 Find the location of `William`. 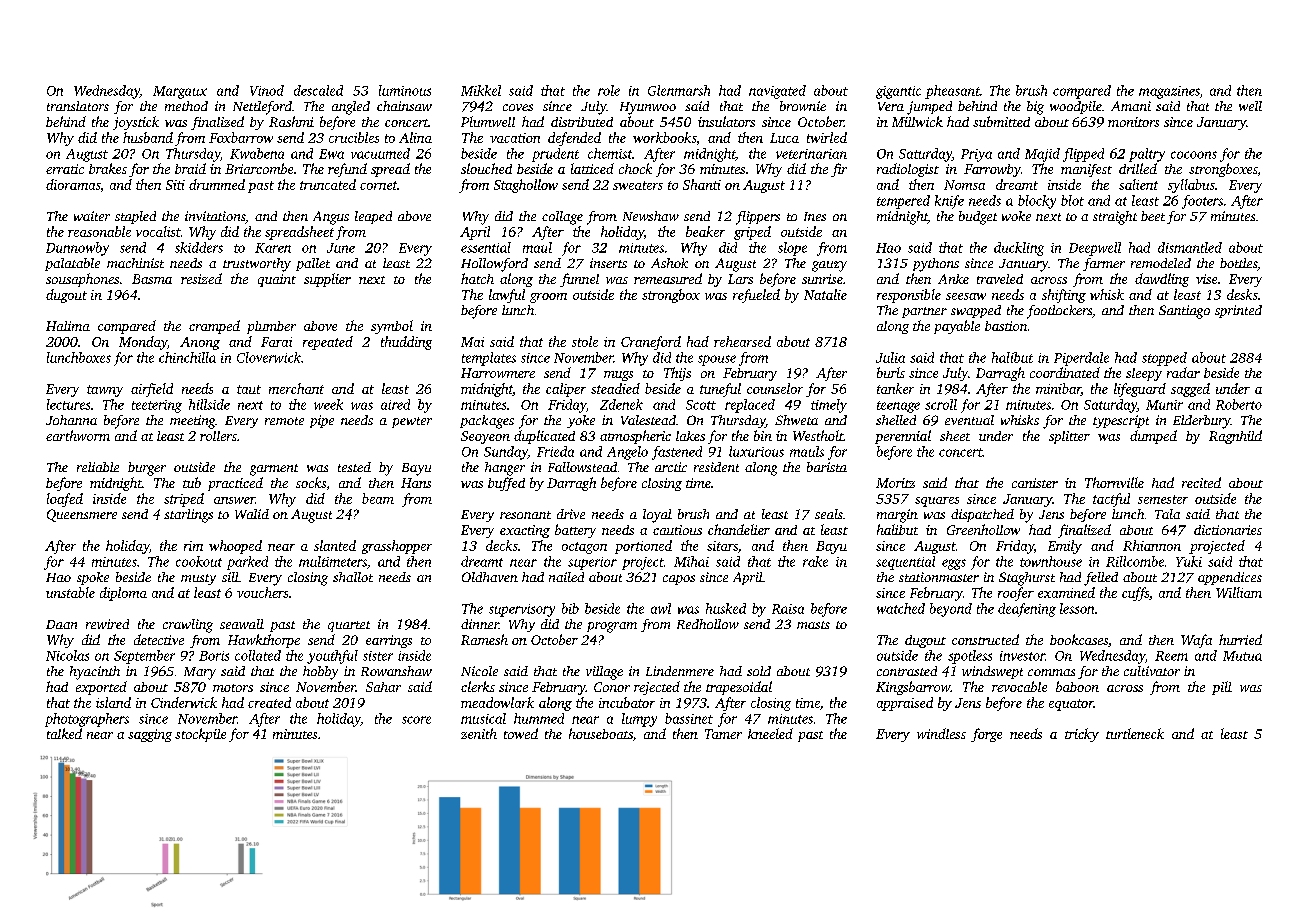

William is located at coordinates (1239, 592).
